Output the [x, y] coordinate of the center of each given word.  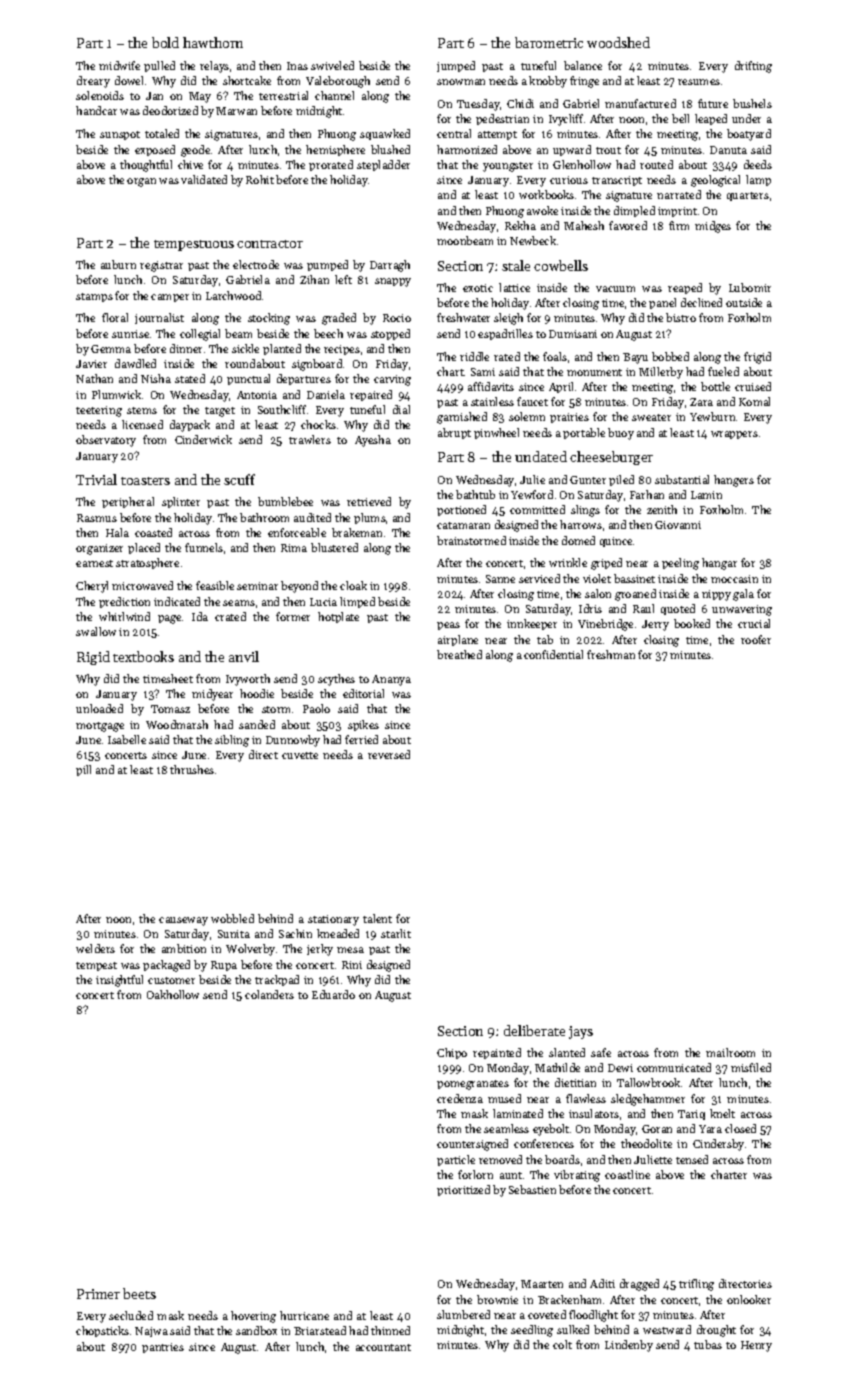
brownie [497, 1299]
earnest [94, 563]
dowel [129, 80]
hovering [253, 1317]
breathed [459, 654]
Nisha [156, 378]
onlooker [749, 1299]
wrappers [734, 435]
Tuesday [478, 105]
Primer [98, 1294]
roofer [756, 639]
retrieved [369, 501]
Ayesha [373, 441]
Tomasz [170, 709]
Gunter [588, 480]
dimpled [634, 211]
